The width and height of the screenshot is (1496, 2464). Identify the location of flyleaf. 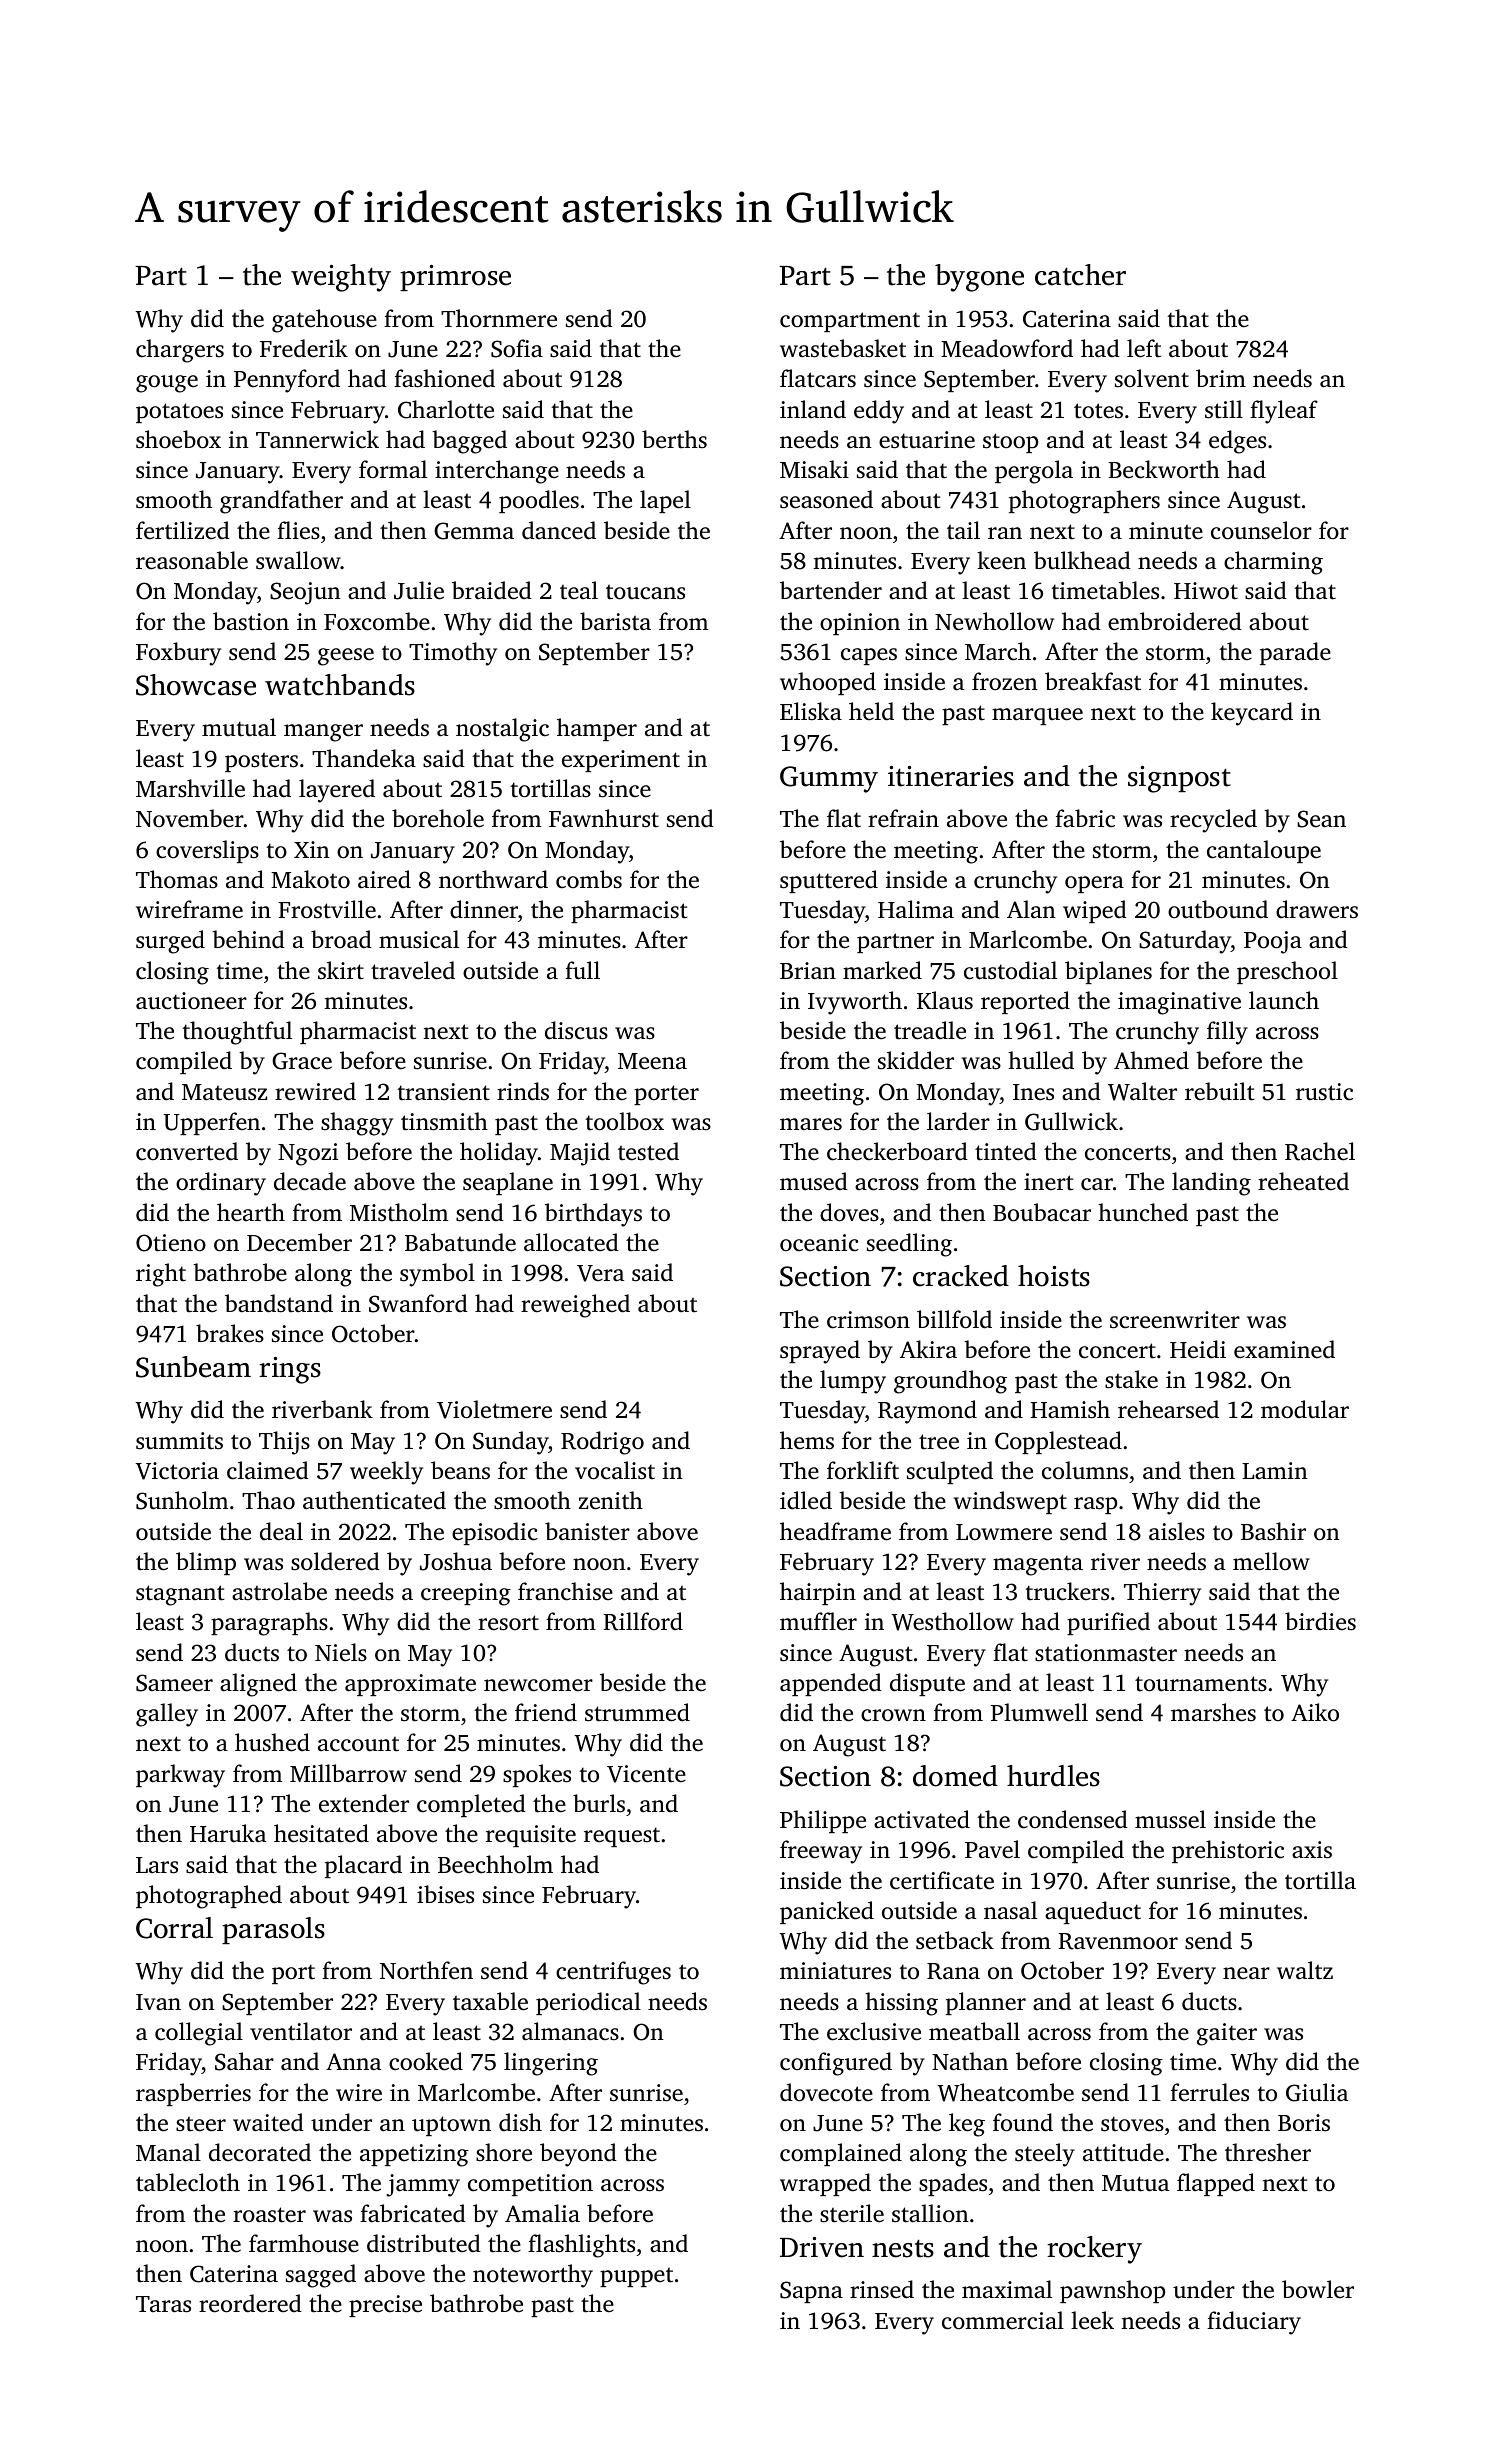
(1284, 412).
